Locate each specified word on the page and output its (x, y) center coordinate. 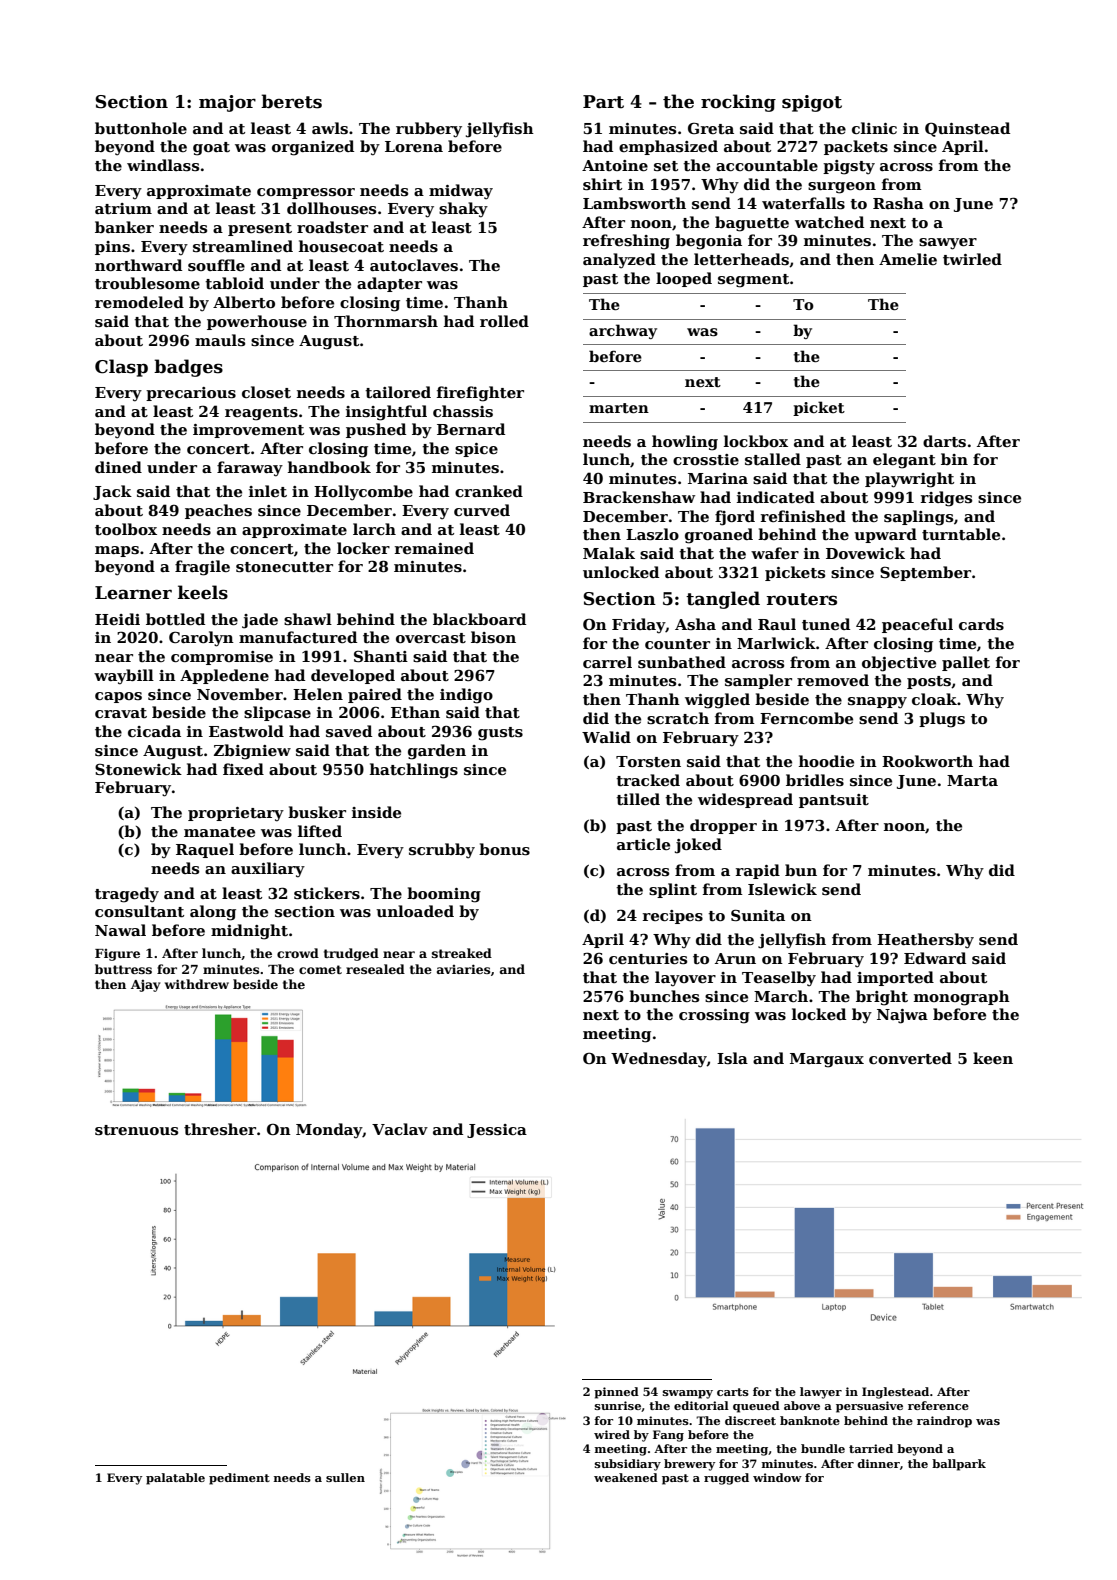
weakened (626, 1477)
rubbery (429, 130)
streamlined (243, 246)
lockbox (756, 441)
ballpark (959, 1465)
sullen (345, 1477)
